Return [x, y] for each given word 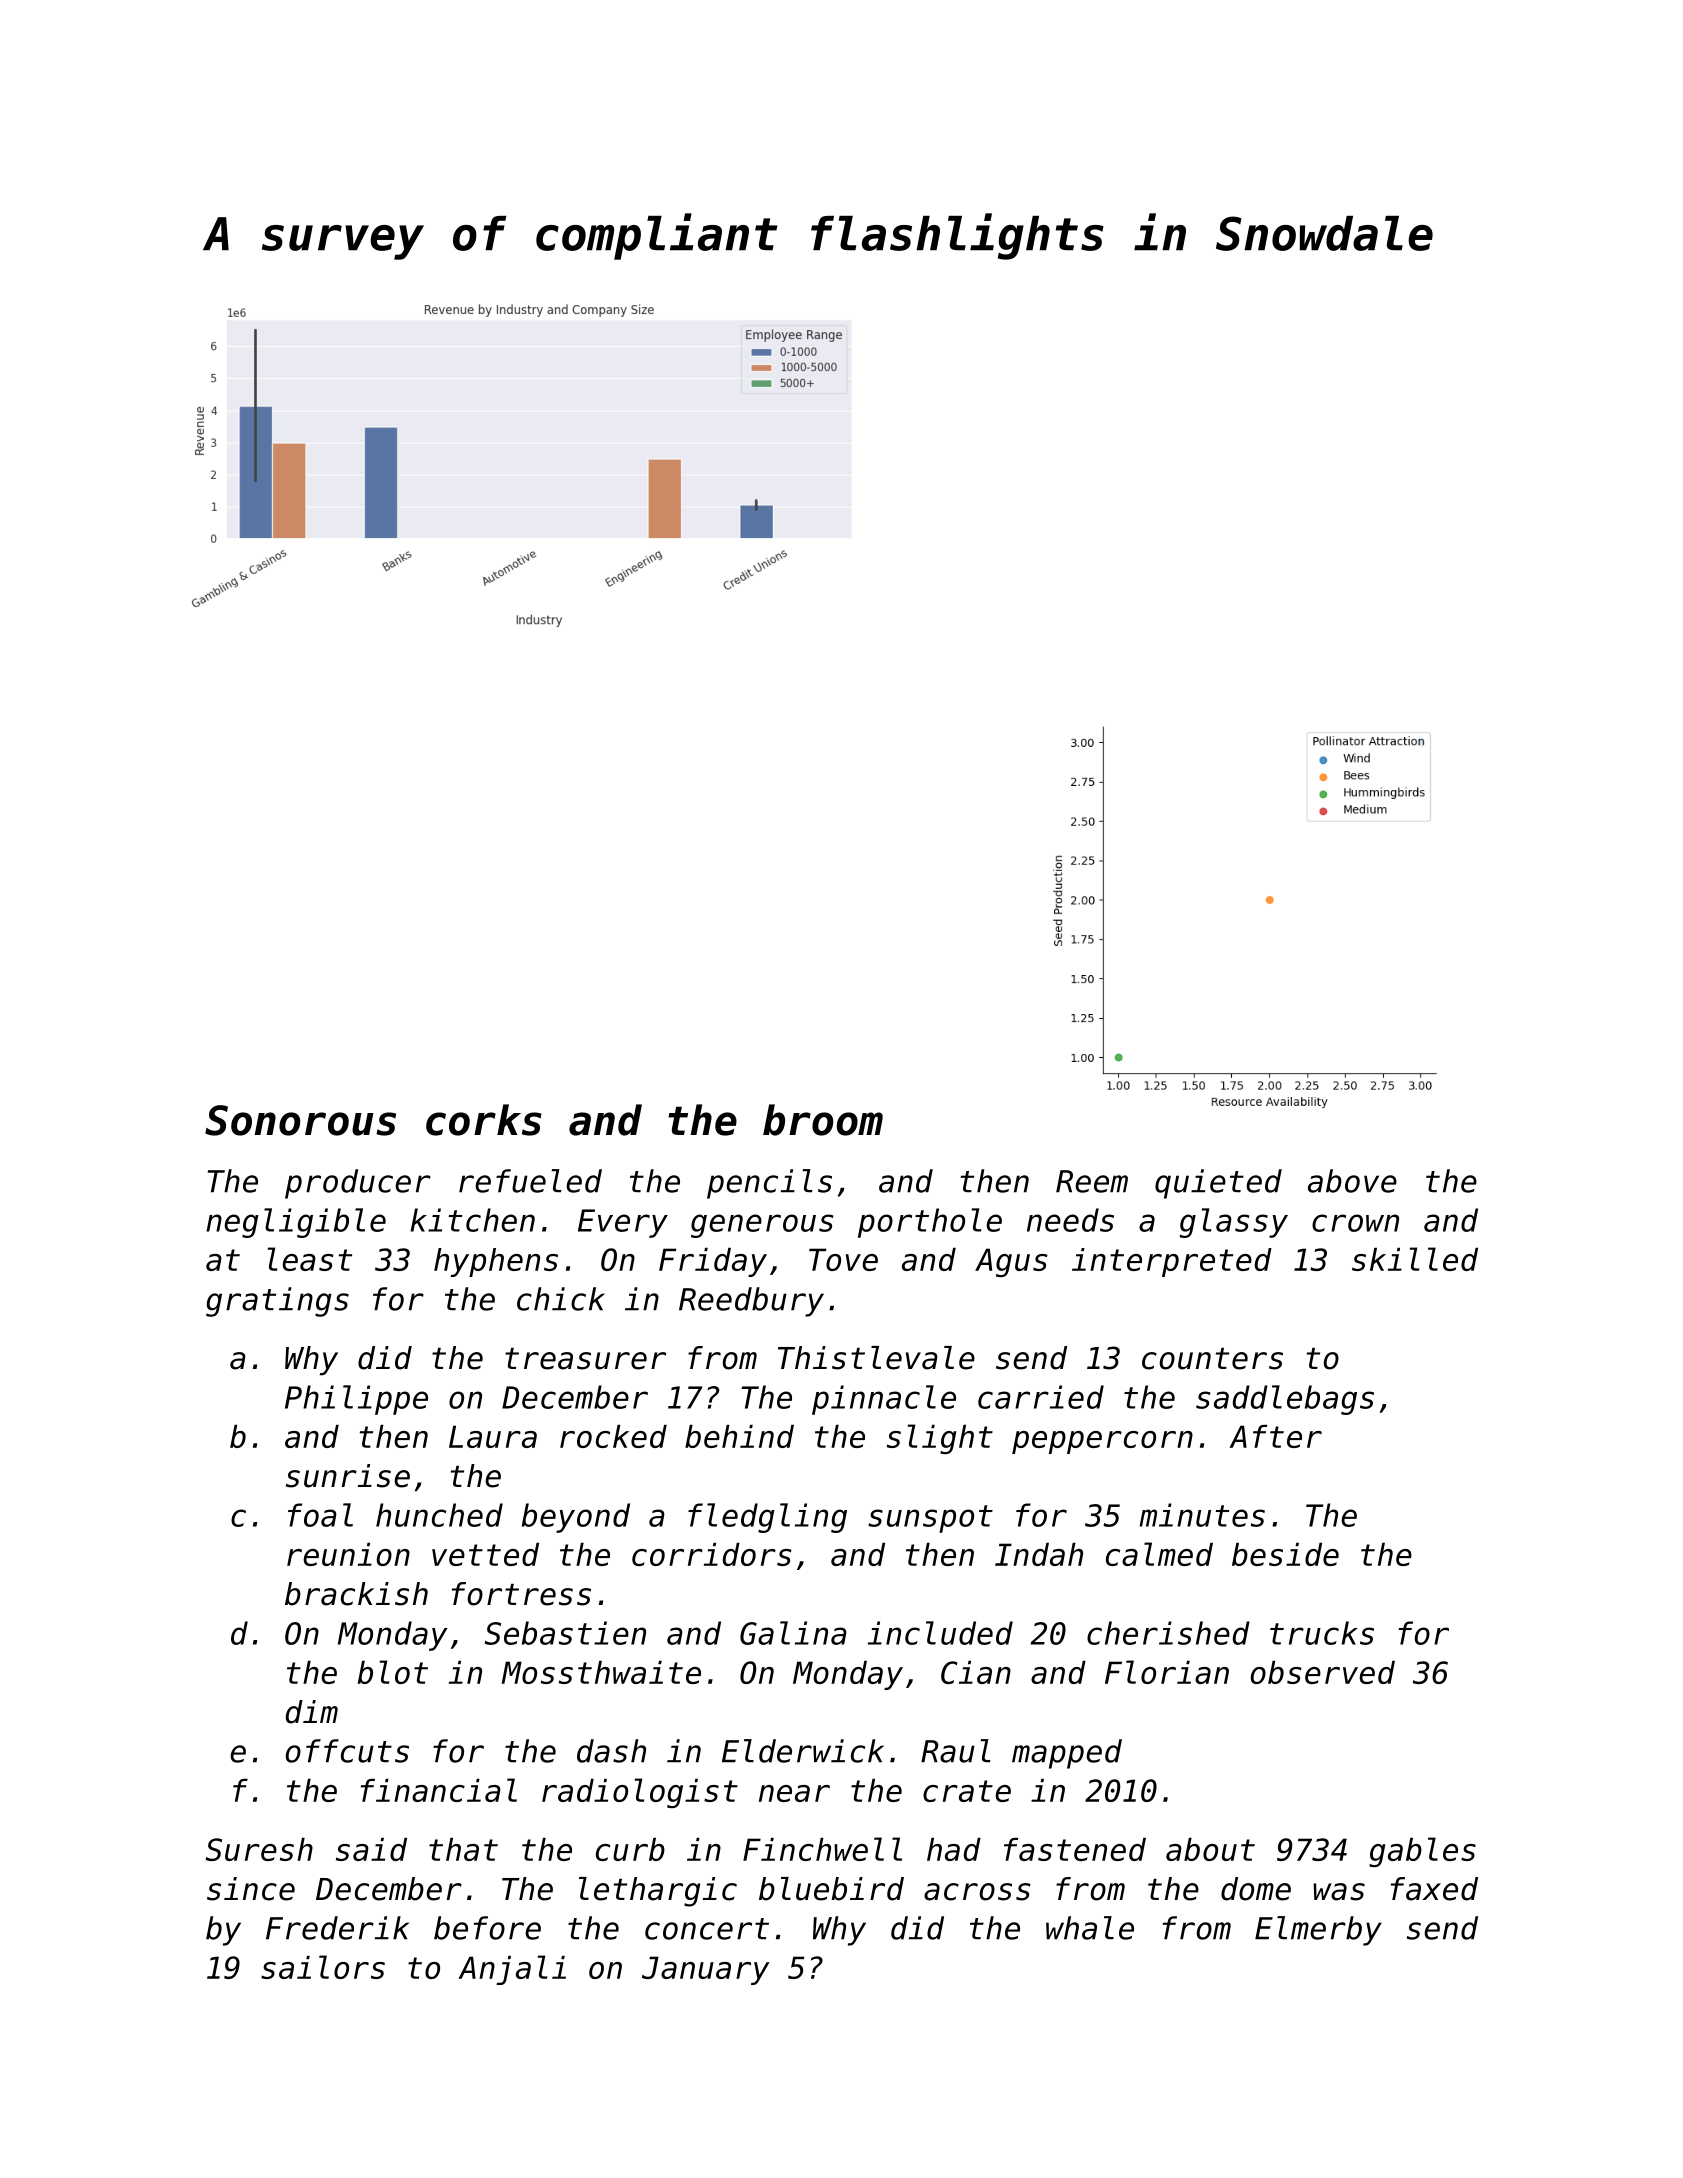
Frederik [337, 1928]
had [954, 1849]
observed [1323, 1672]
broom [823, 1120]
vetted [485, 1554]
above [1352, 1181]
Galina [793, 1633]
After [1275, 1436]
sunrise [348, 1476]
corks [484, 1120]
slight [940, 1439]
